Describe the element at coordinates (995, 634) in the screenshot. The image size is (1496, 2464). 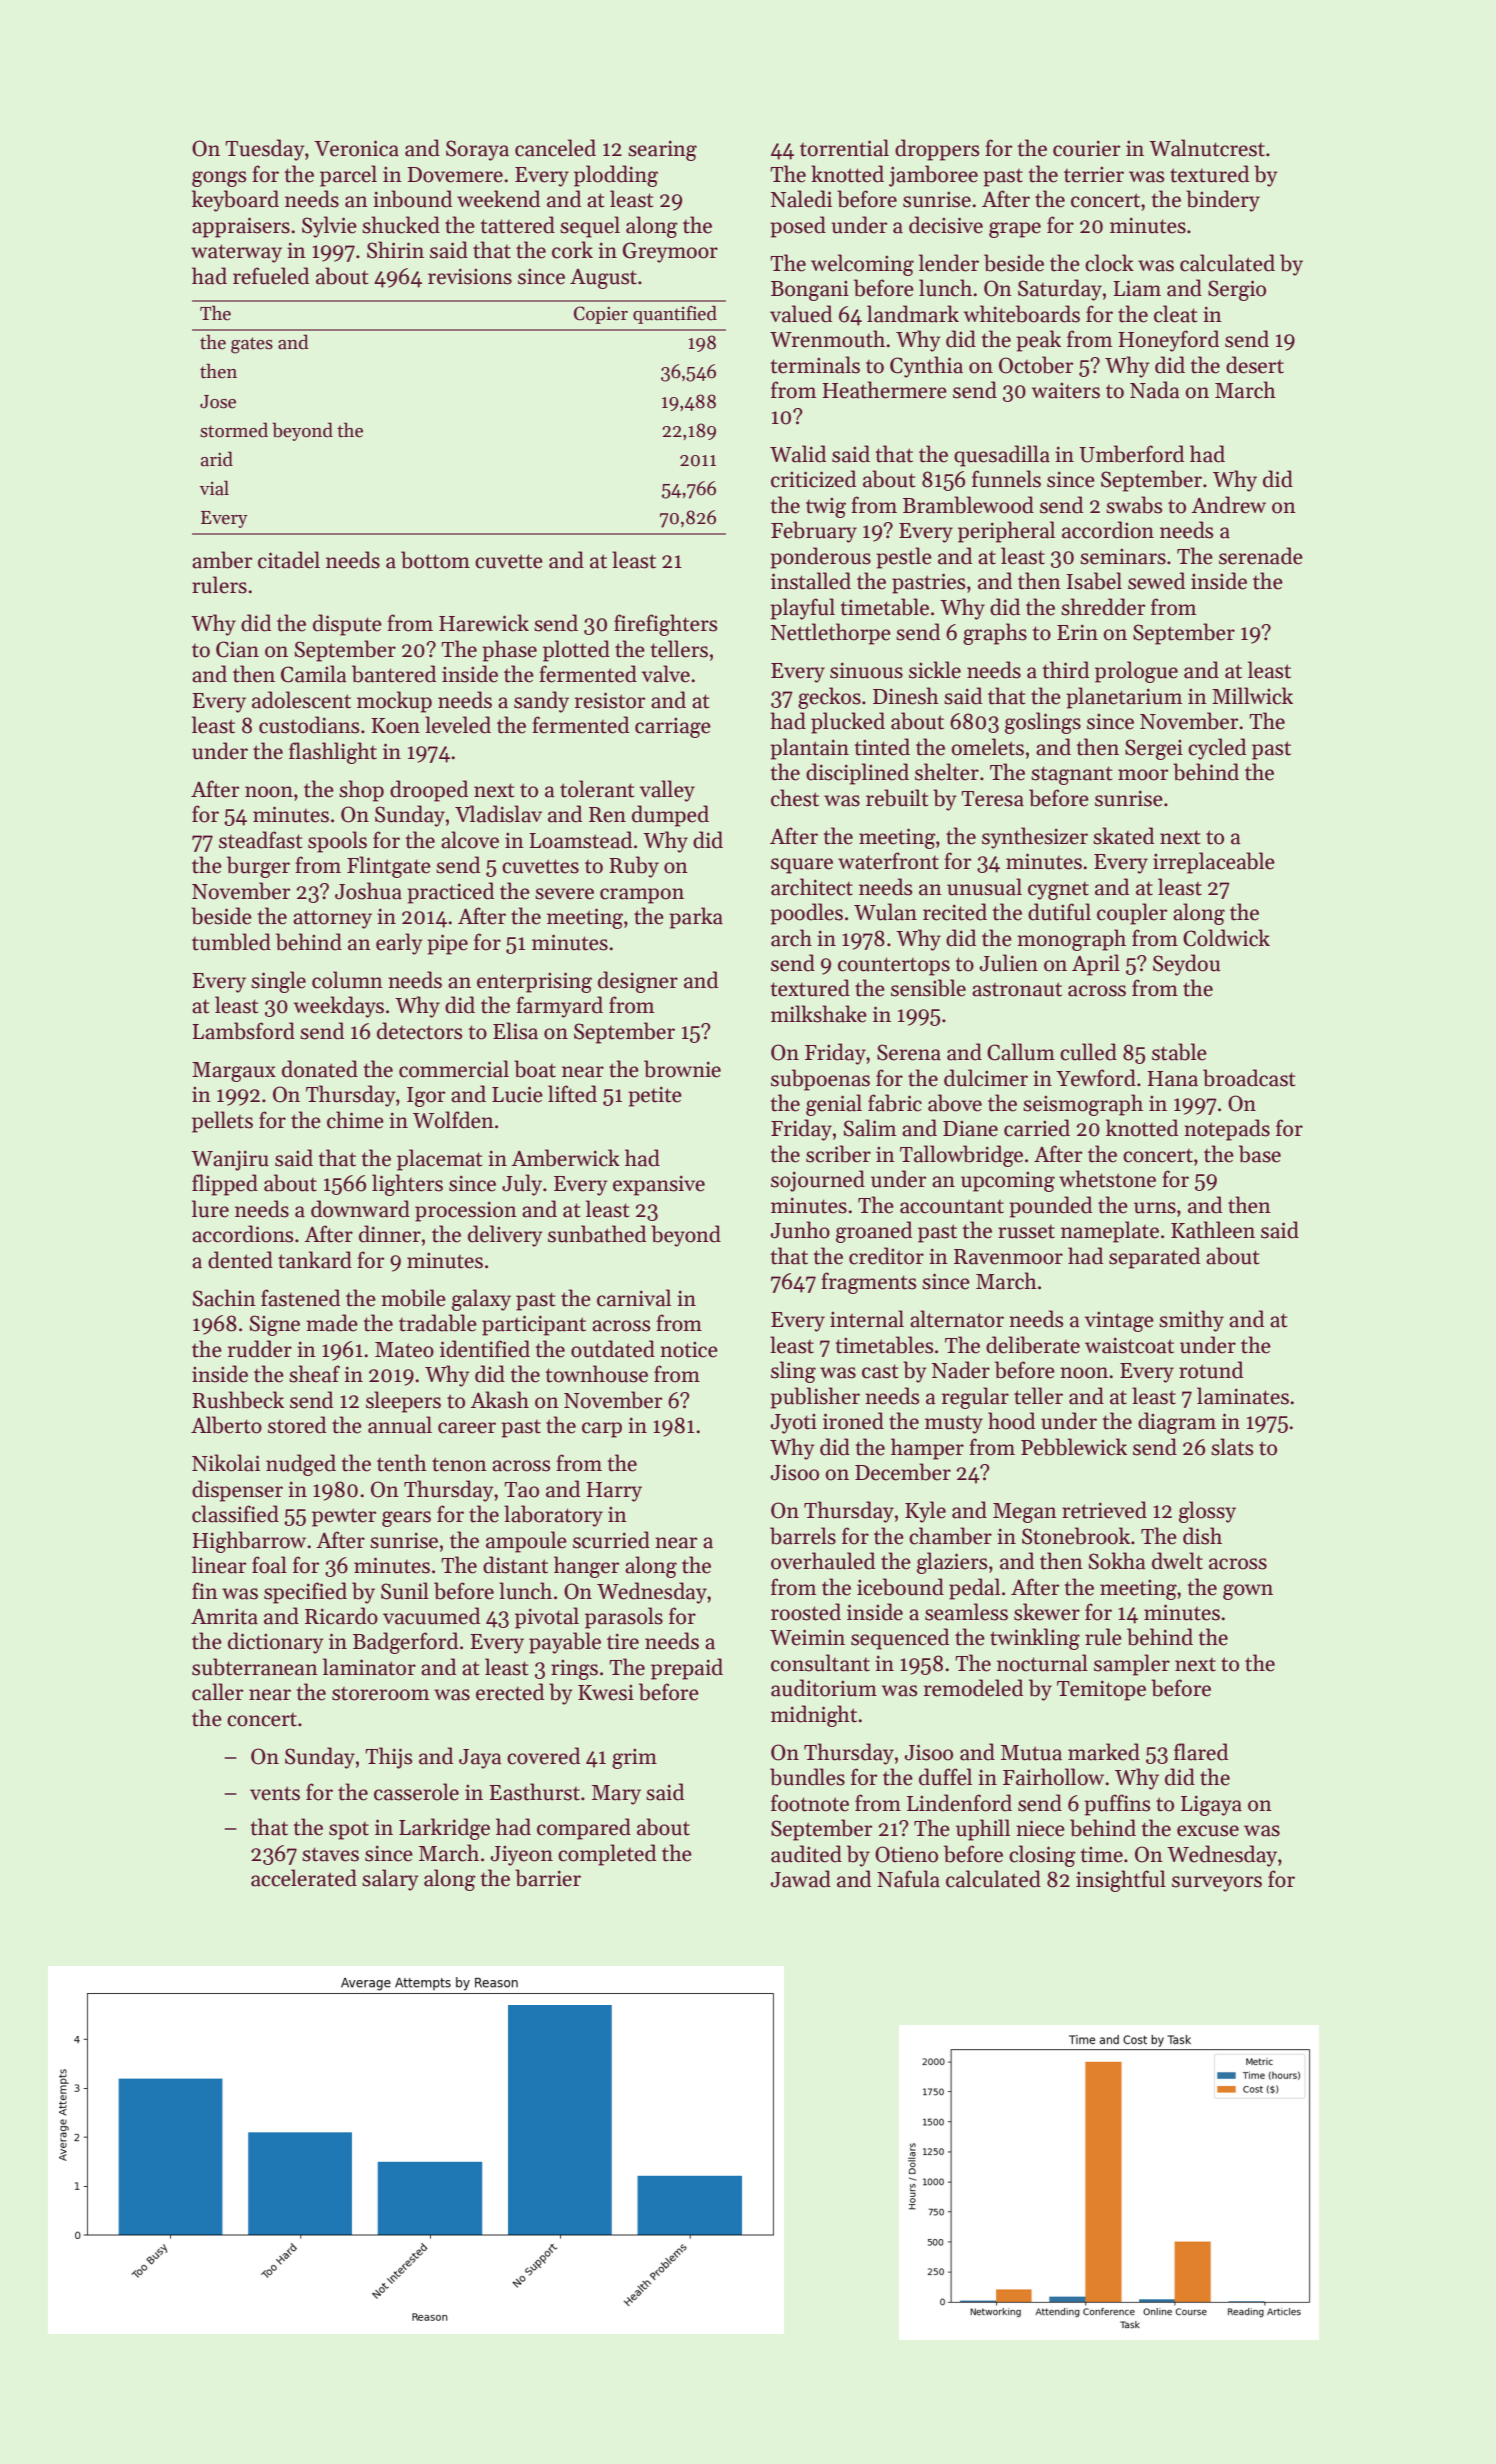
I see `graphs` at that location.
